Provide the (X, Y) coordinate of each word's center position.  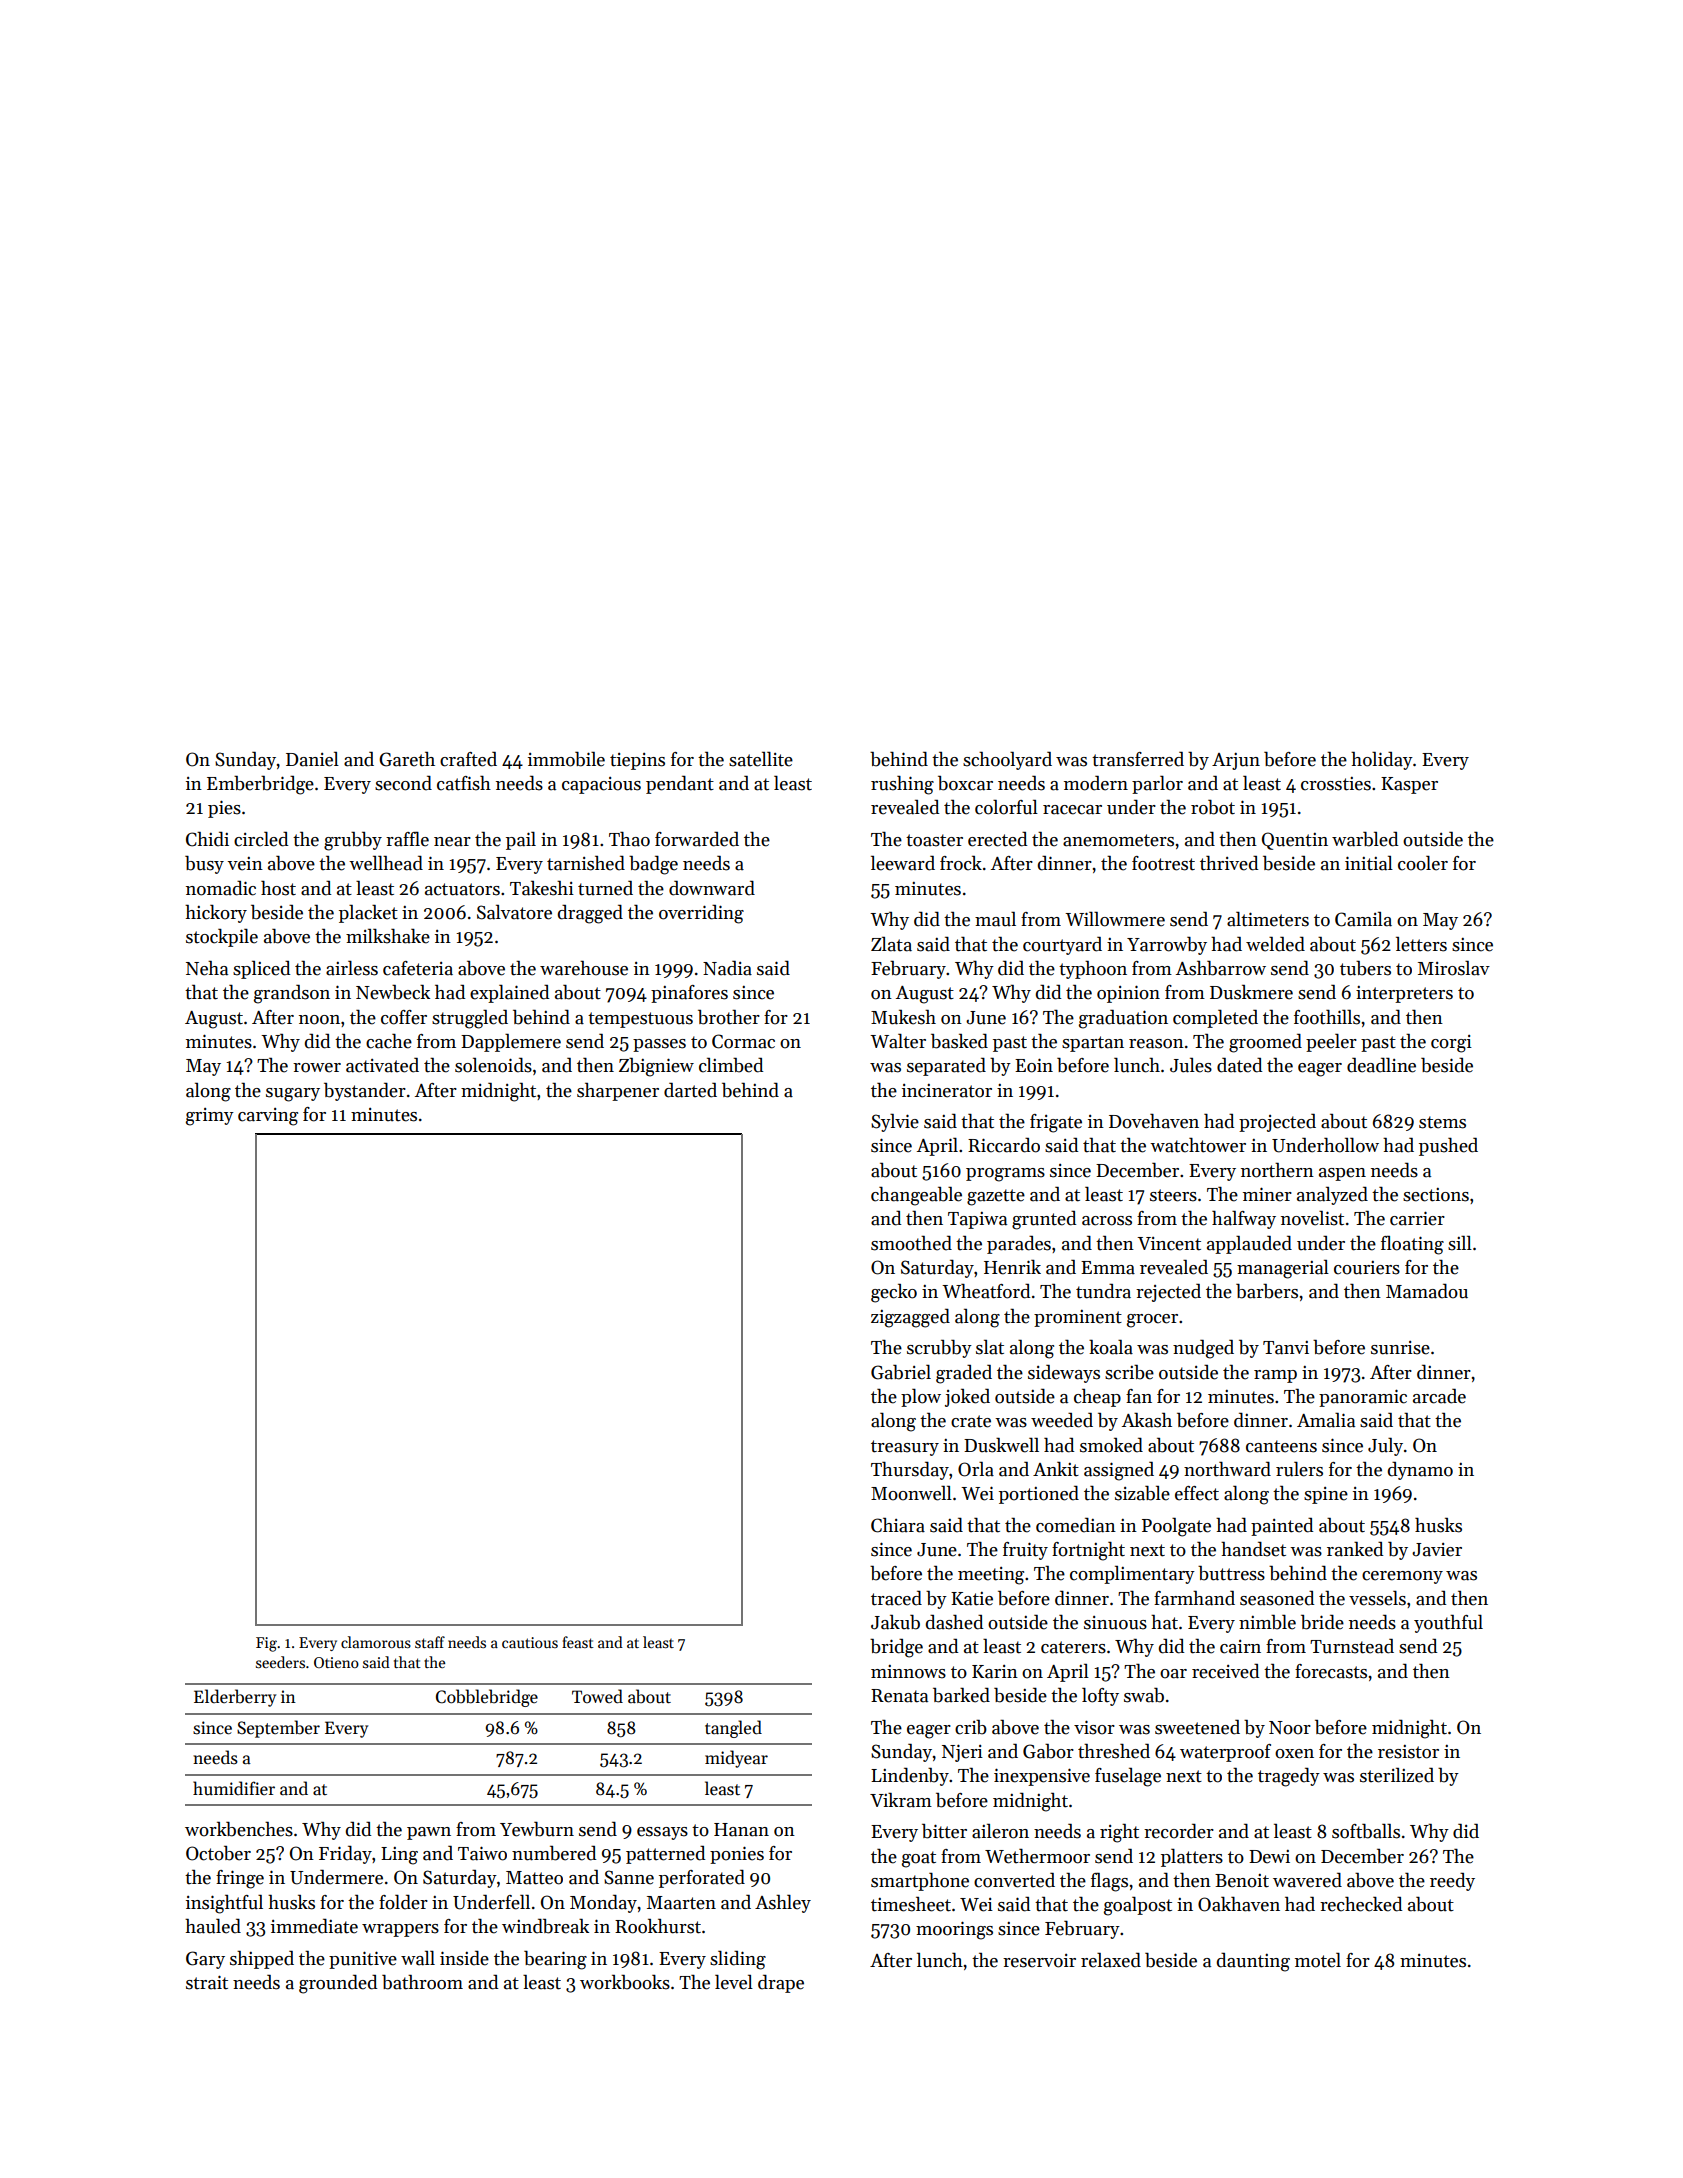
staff (430, 1642)
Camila (1363, 919)
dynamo (1420, 1470)
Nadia (727, 968)
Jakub (895, 1622)
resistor (1408, 1752)
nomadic (221, 888)
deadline (1381, 1065)
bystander (365, 1091)
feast (578, 1642)
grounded (338, 1984)
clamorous (376, 1642)
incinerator (947, 1091)
